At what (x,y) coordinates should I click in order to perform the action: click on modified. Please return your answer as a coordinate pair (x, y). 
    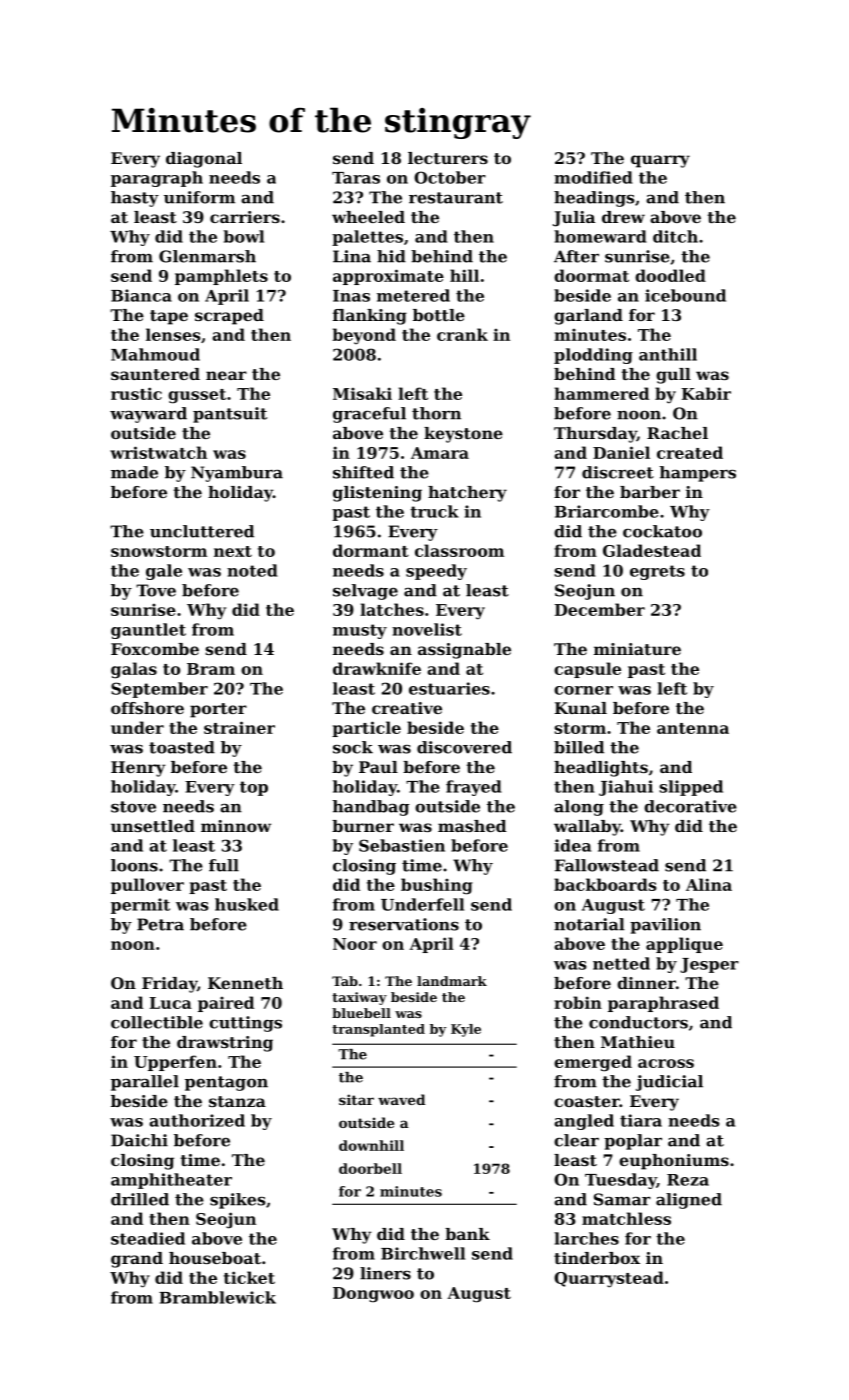
    Looking at the image, I should click on (593, 177).
